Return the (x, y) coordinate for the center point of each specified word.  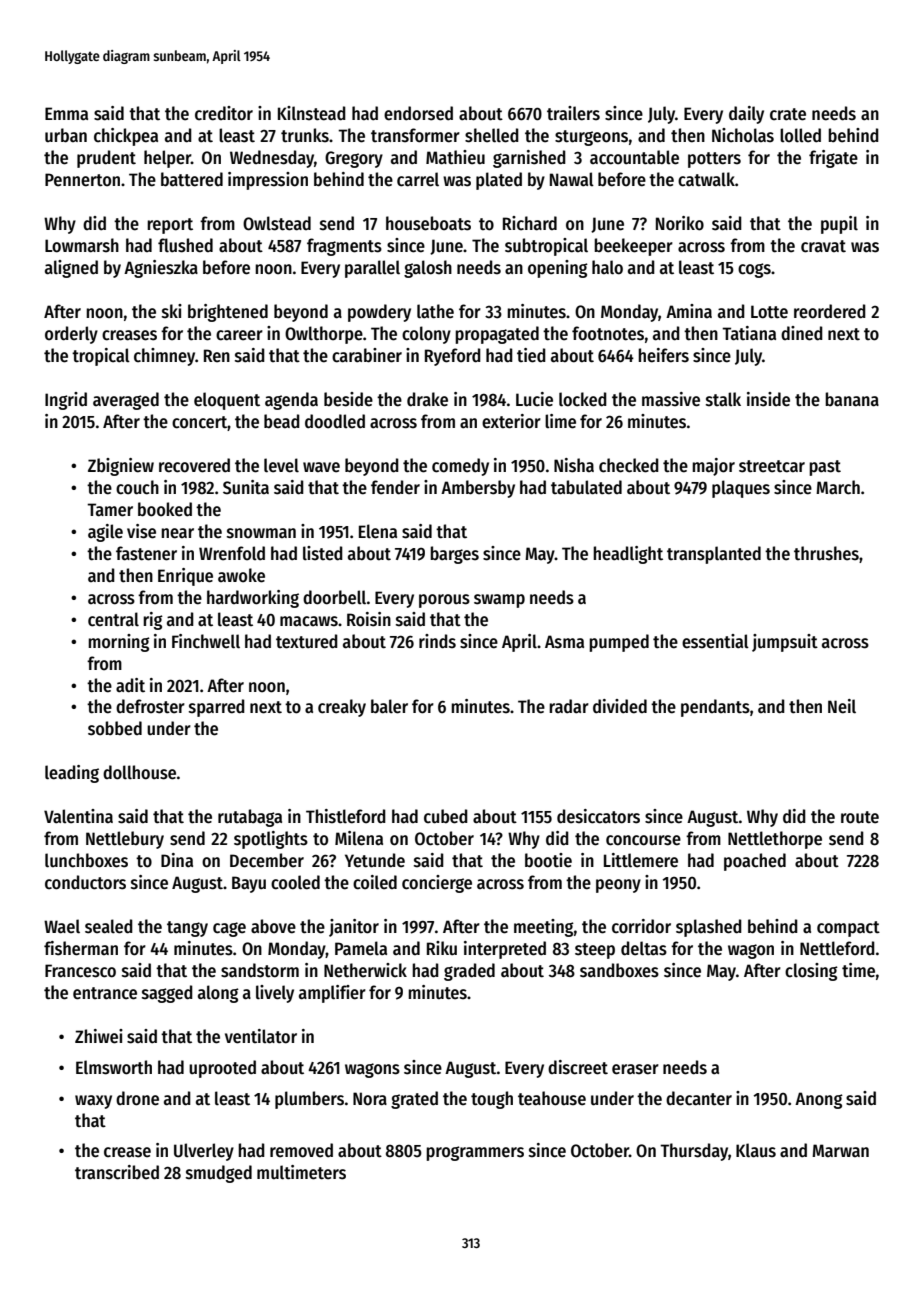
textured (307, 641)
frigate (833, 159)
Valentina (78, 816)
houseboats (428, 223)
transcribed (117, 1172)
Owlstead (277, 223)
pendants (715, 708)
